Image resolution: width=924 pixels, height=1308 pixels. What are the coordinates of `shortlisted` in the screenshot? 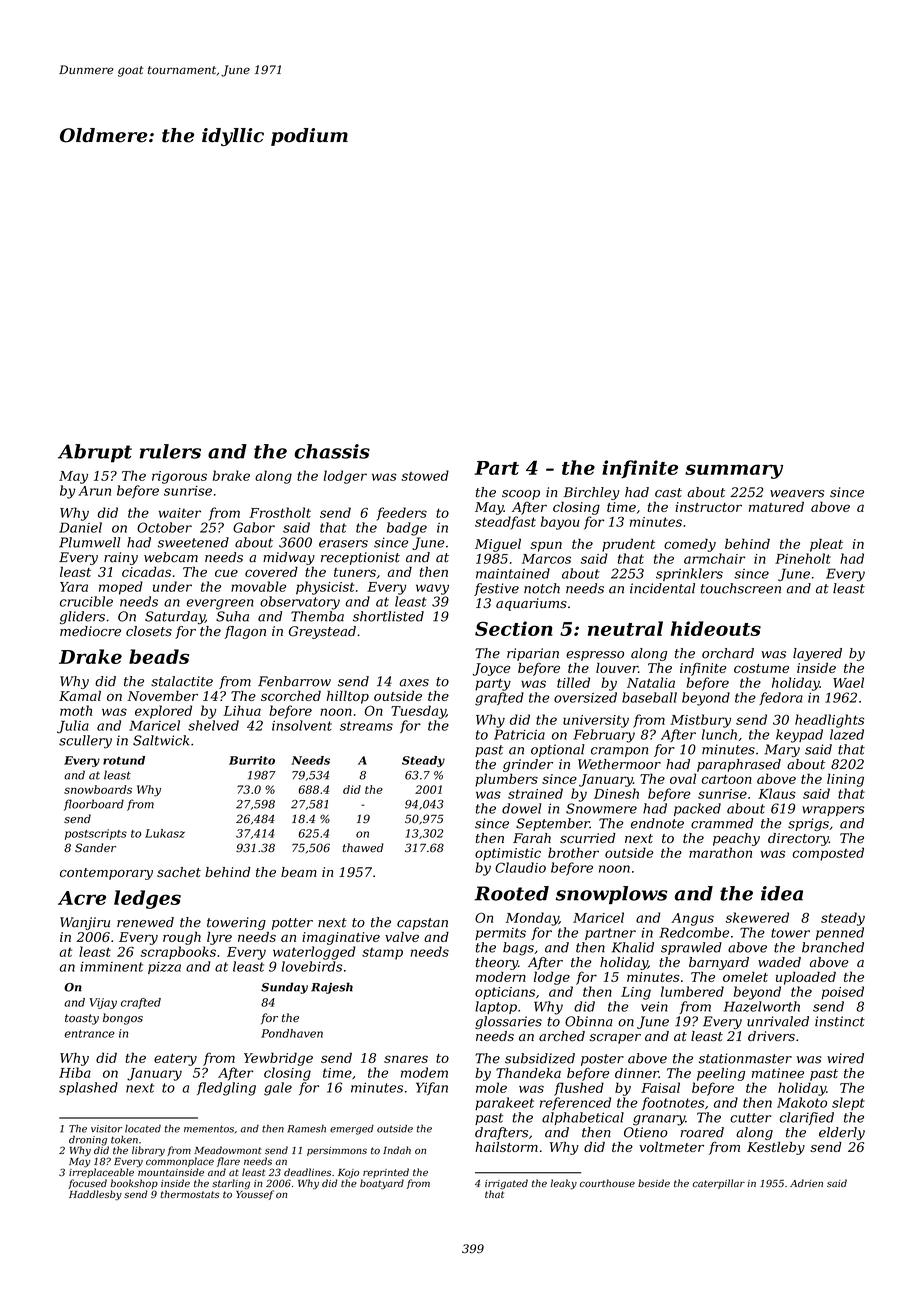 It's located at (388, 616).
